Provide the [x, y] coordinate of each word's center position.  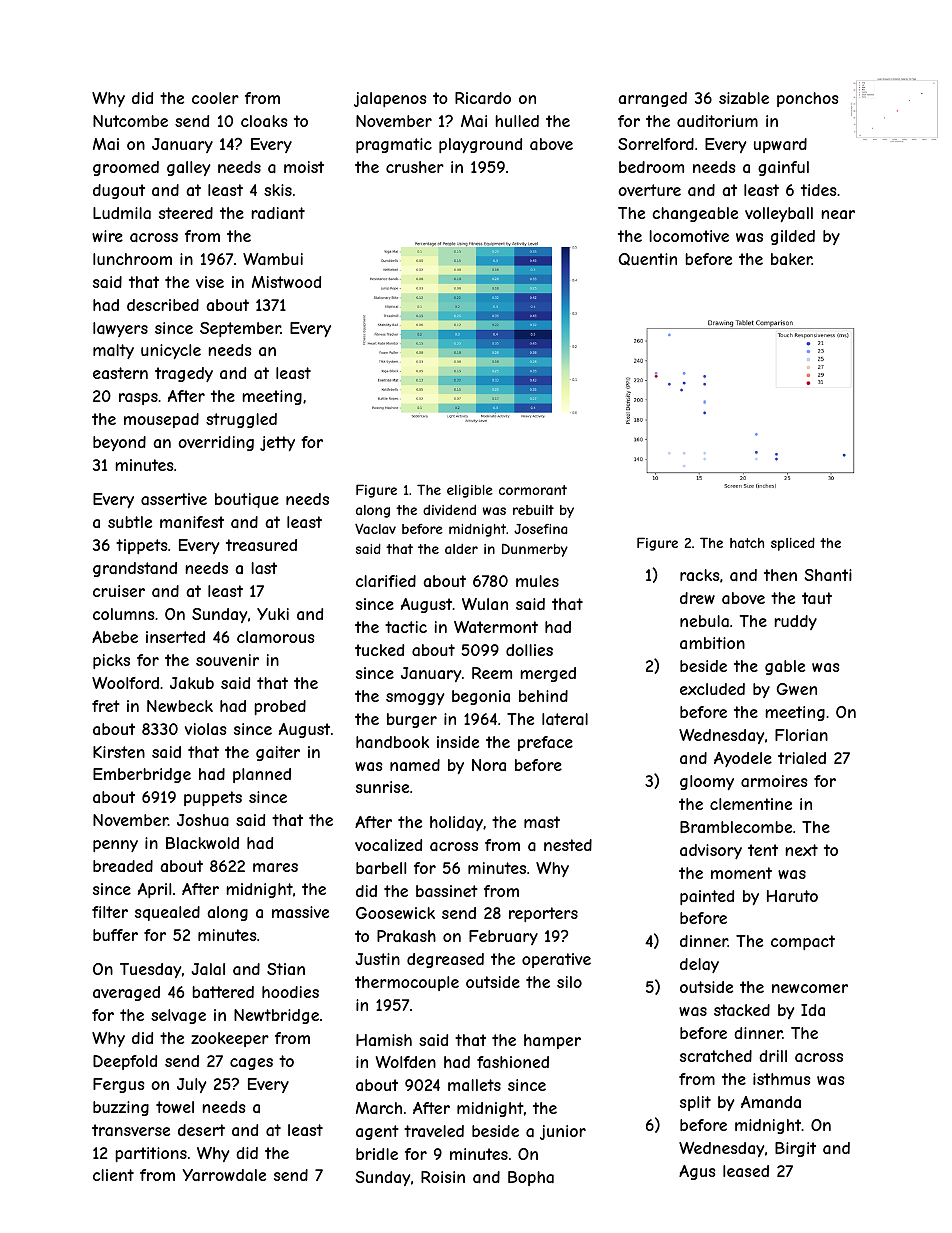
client [113, 1175]
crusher [415, 167]
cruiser [119, 591]
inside [458, 742]
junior [563, 1132]
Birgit [795, 1149]
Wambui [273, 259]
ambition [712, 643]
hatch [747, 543]
